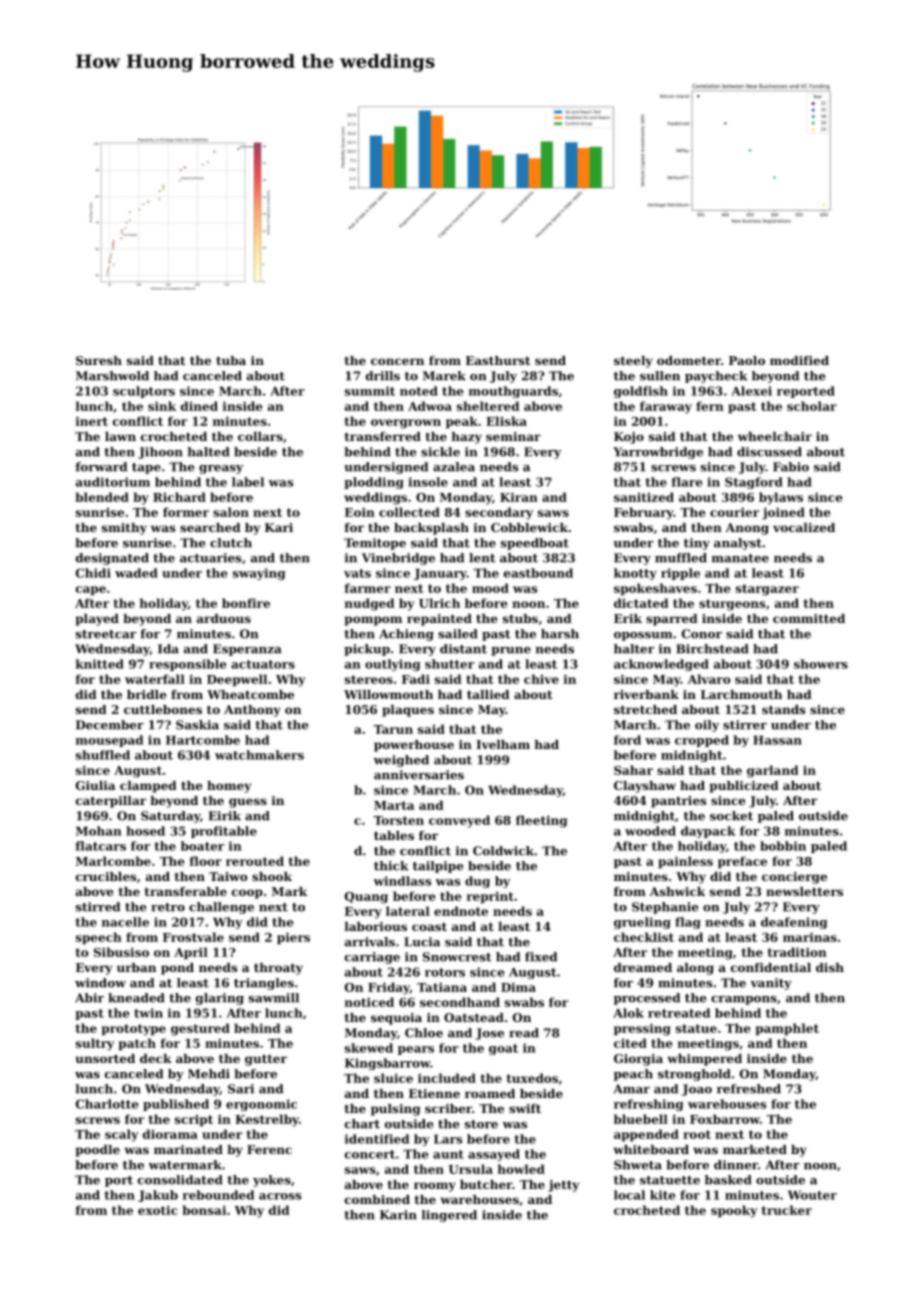  What do you see at coordinates (259, 574) in the document?
I see `swaying` at bounding box center [259, 574].
